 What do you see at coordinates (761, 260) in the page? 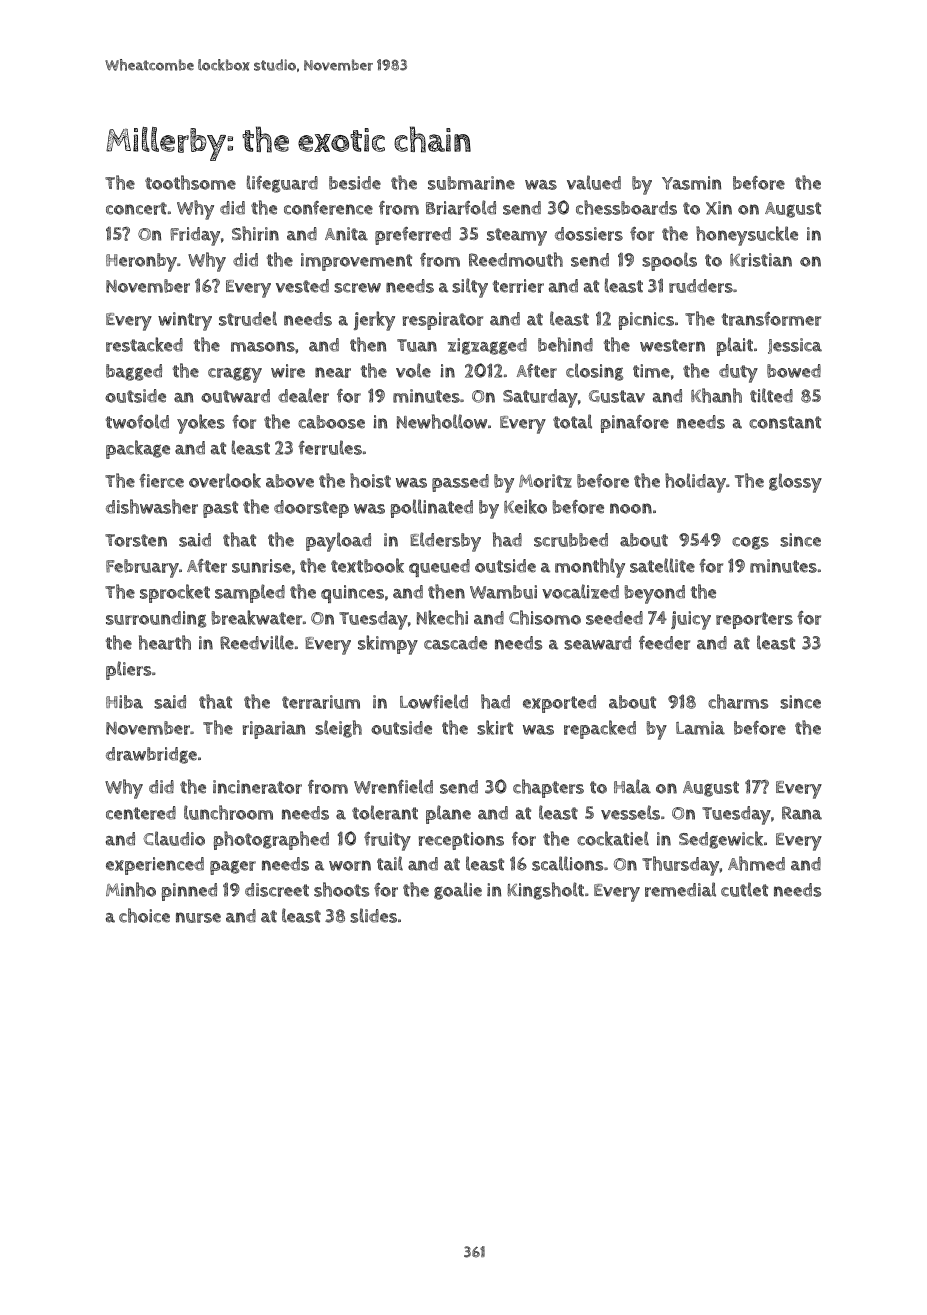
I see `Kristian` at bounding box center [761, 260].
